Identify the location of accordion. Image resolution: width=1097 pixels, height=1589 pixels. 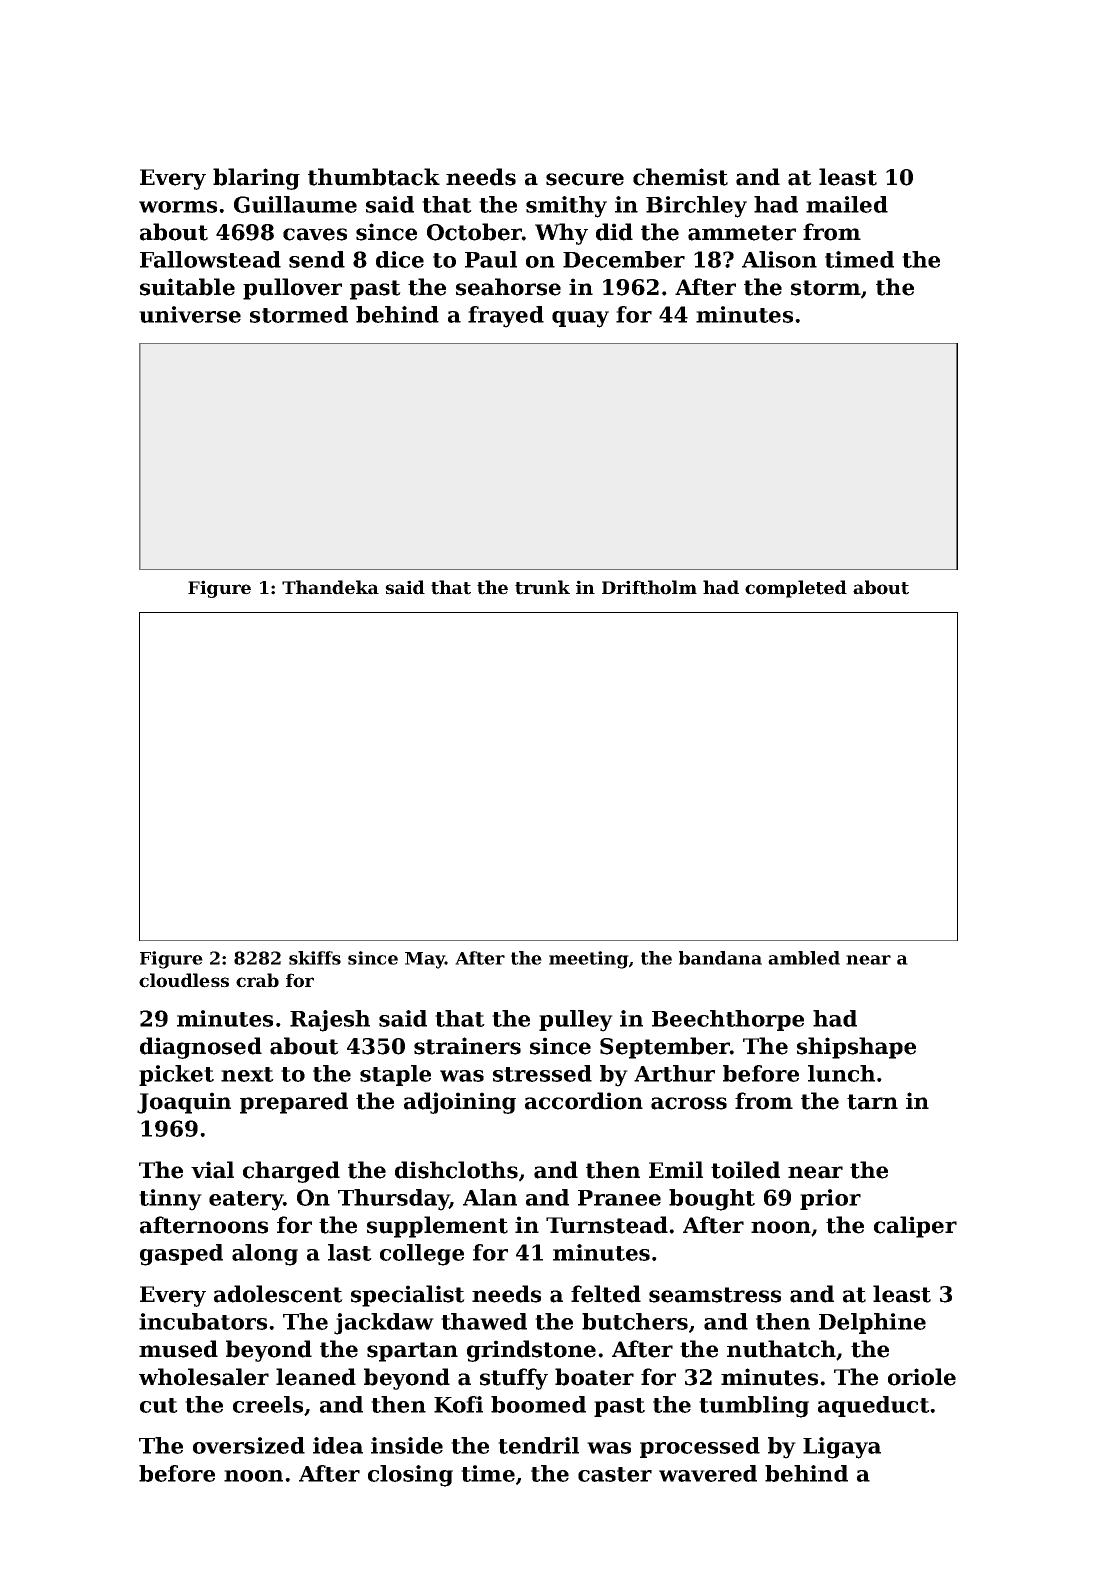
(584, 1101).
